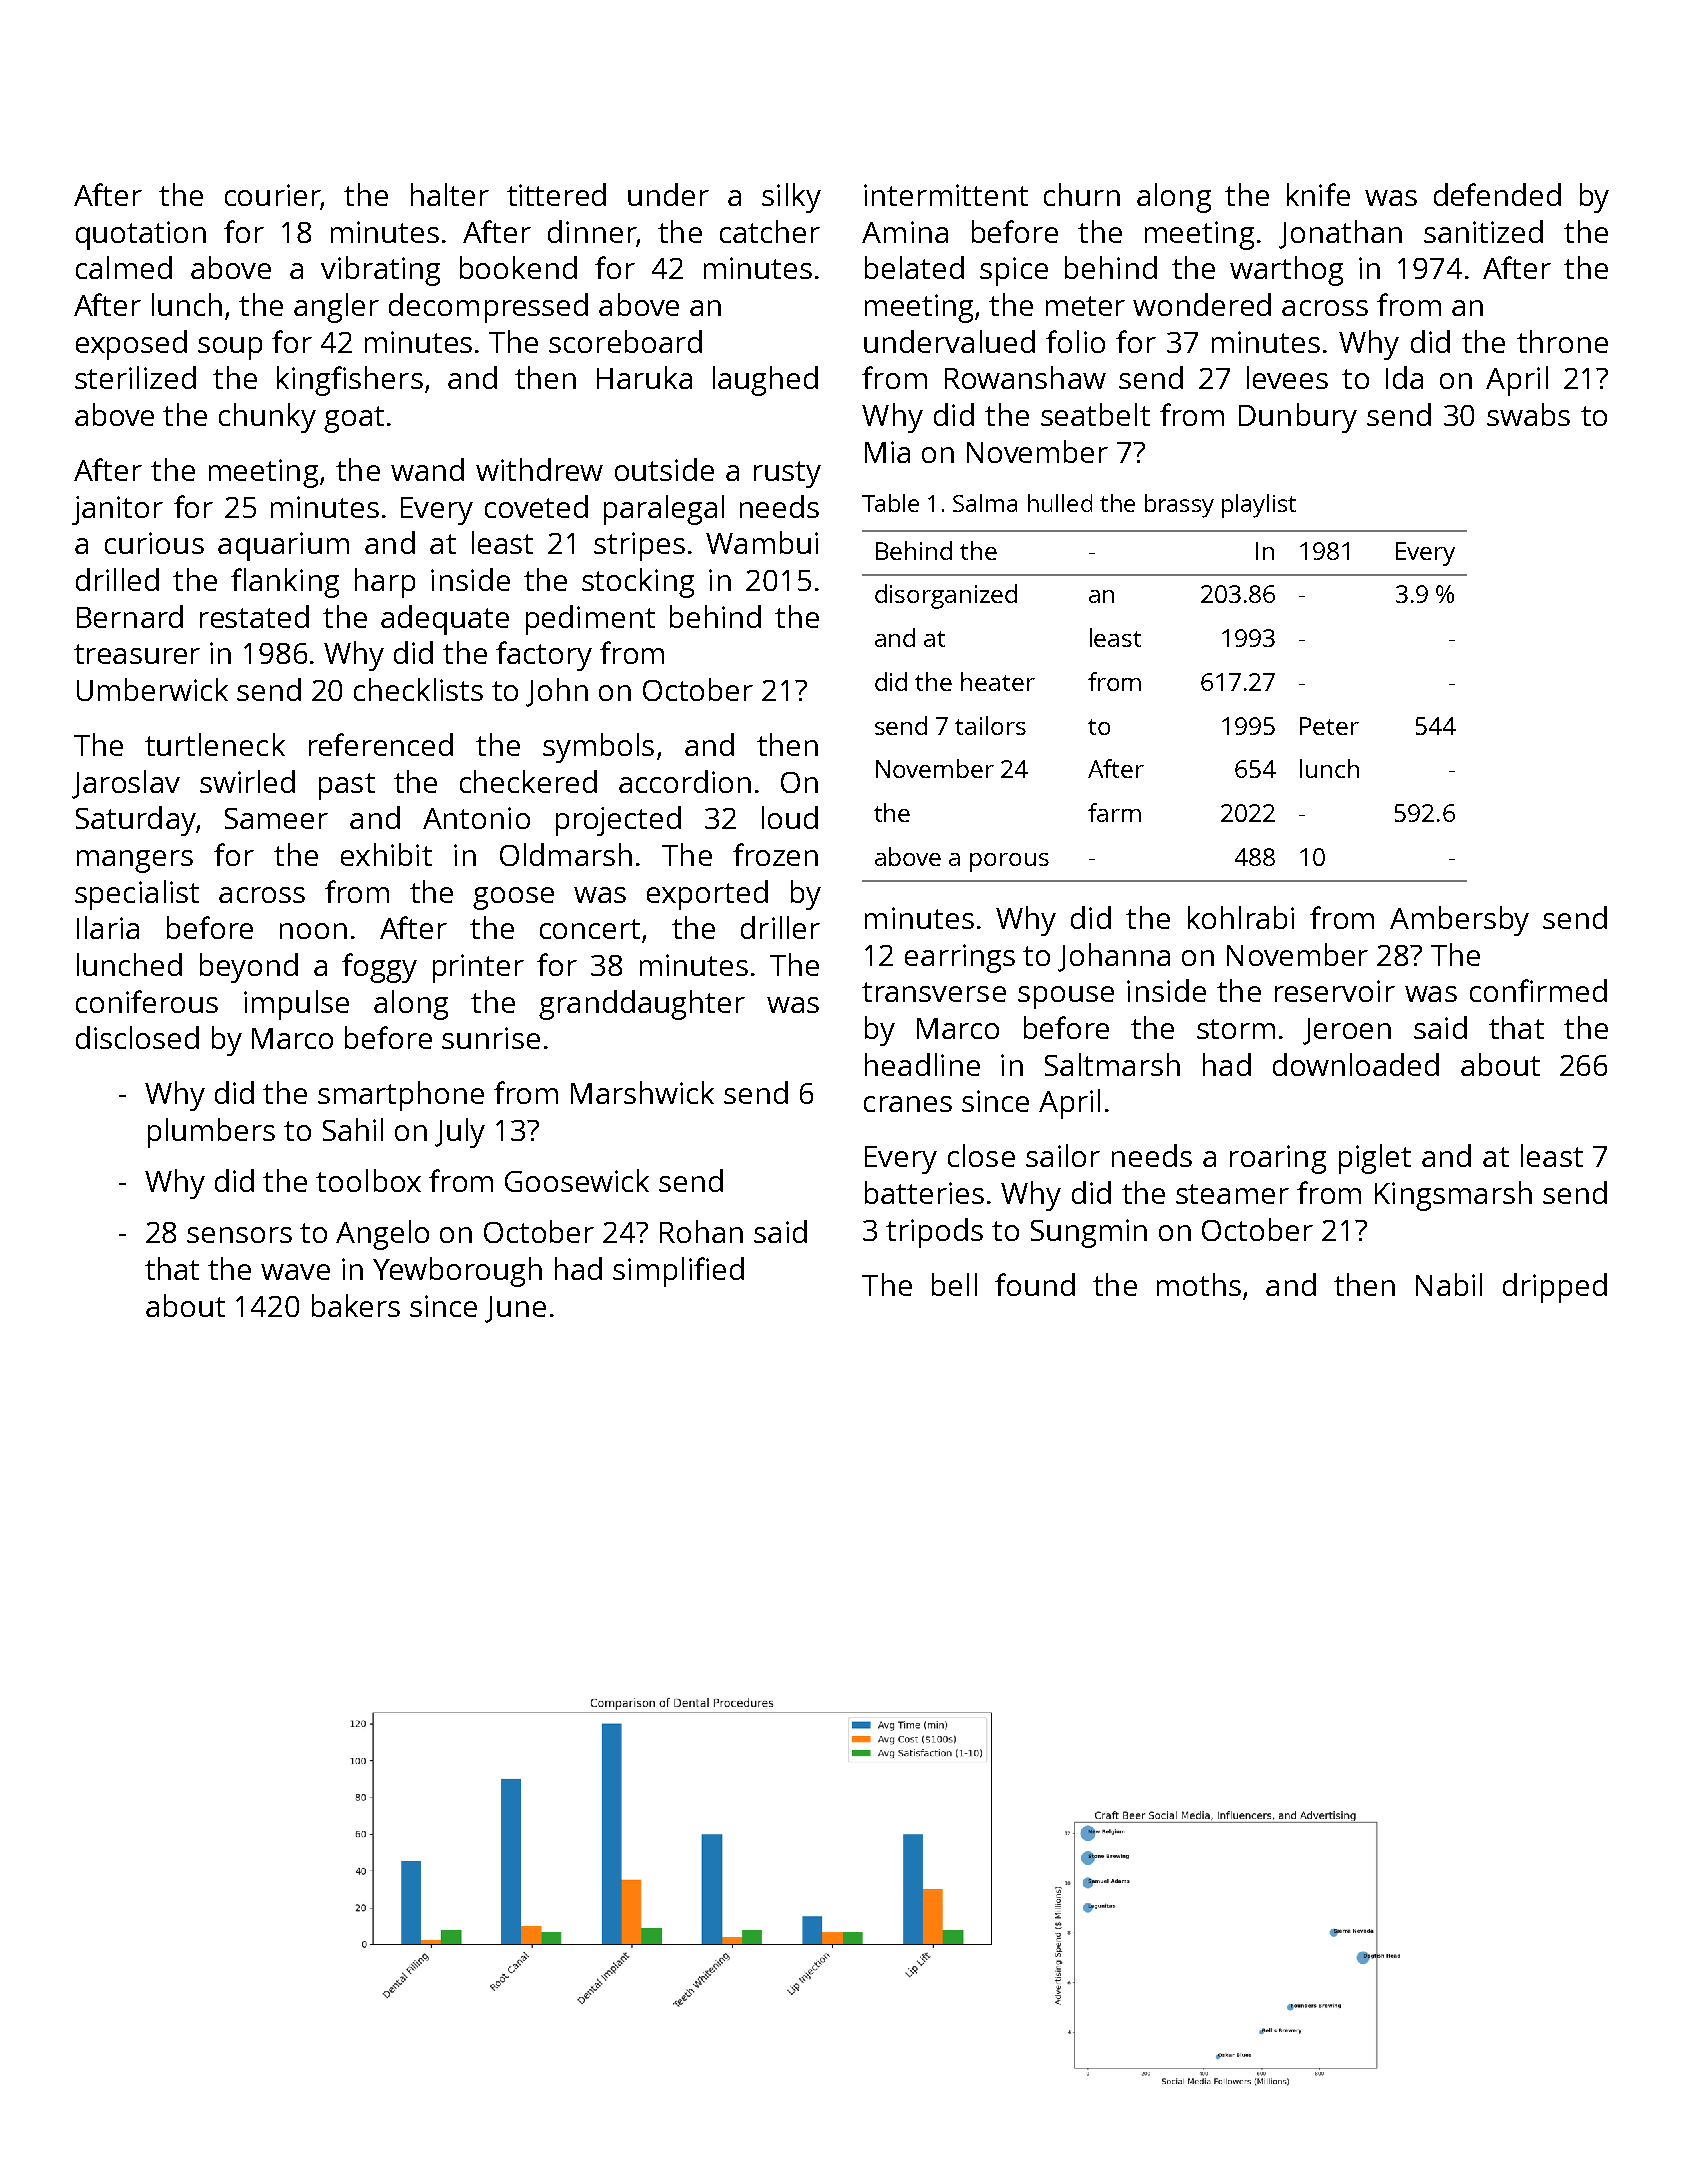 The width and height of the screenshot is (1683, 2178). What do you see at coordinates (117, 510) in the screenshot?
I see `janitor` at bounding box center [117, 510].
